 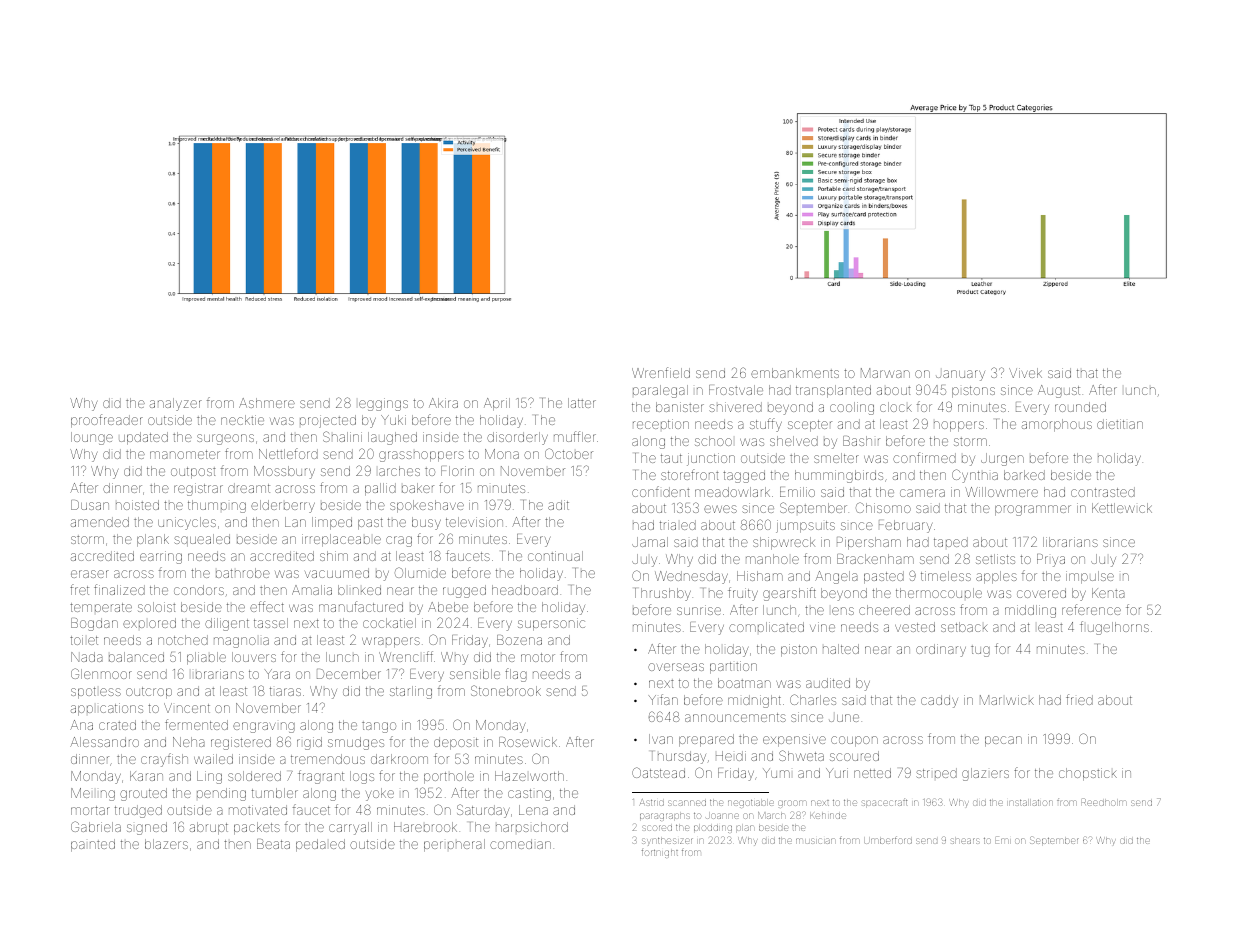 I want to click on Dusan, so click(x=90, y=505).
